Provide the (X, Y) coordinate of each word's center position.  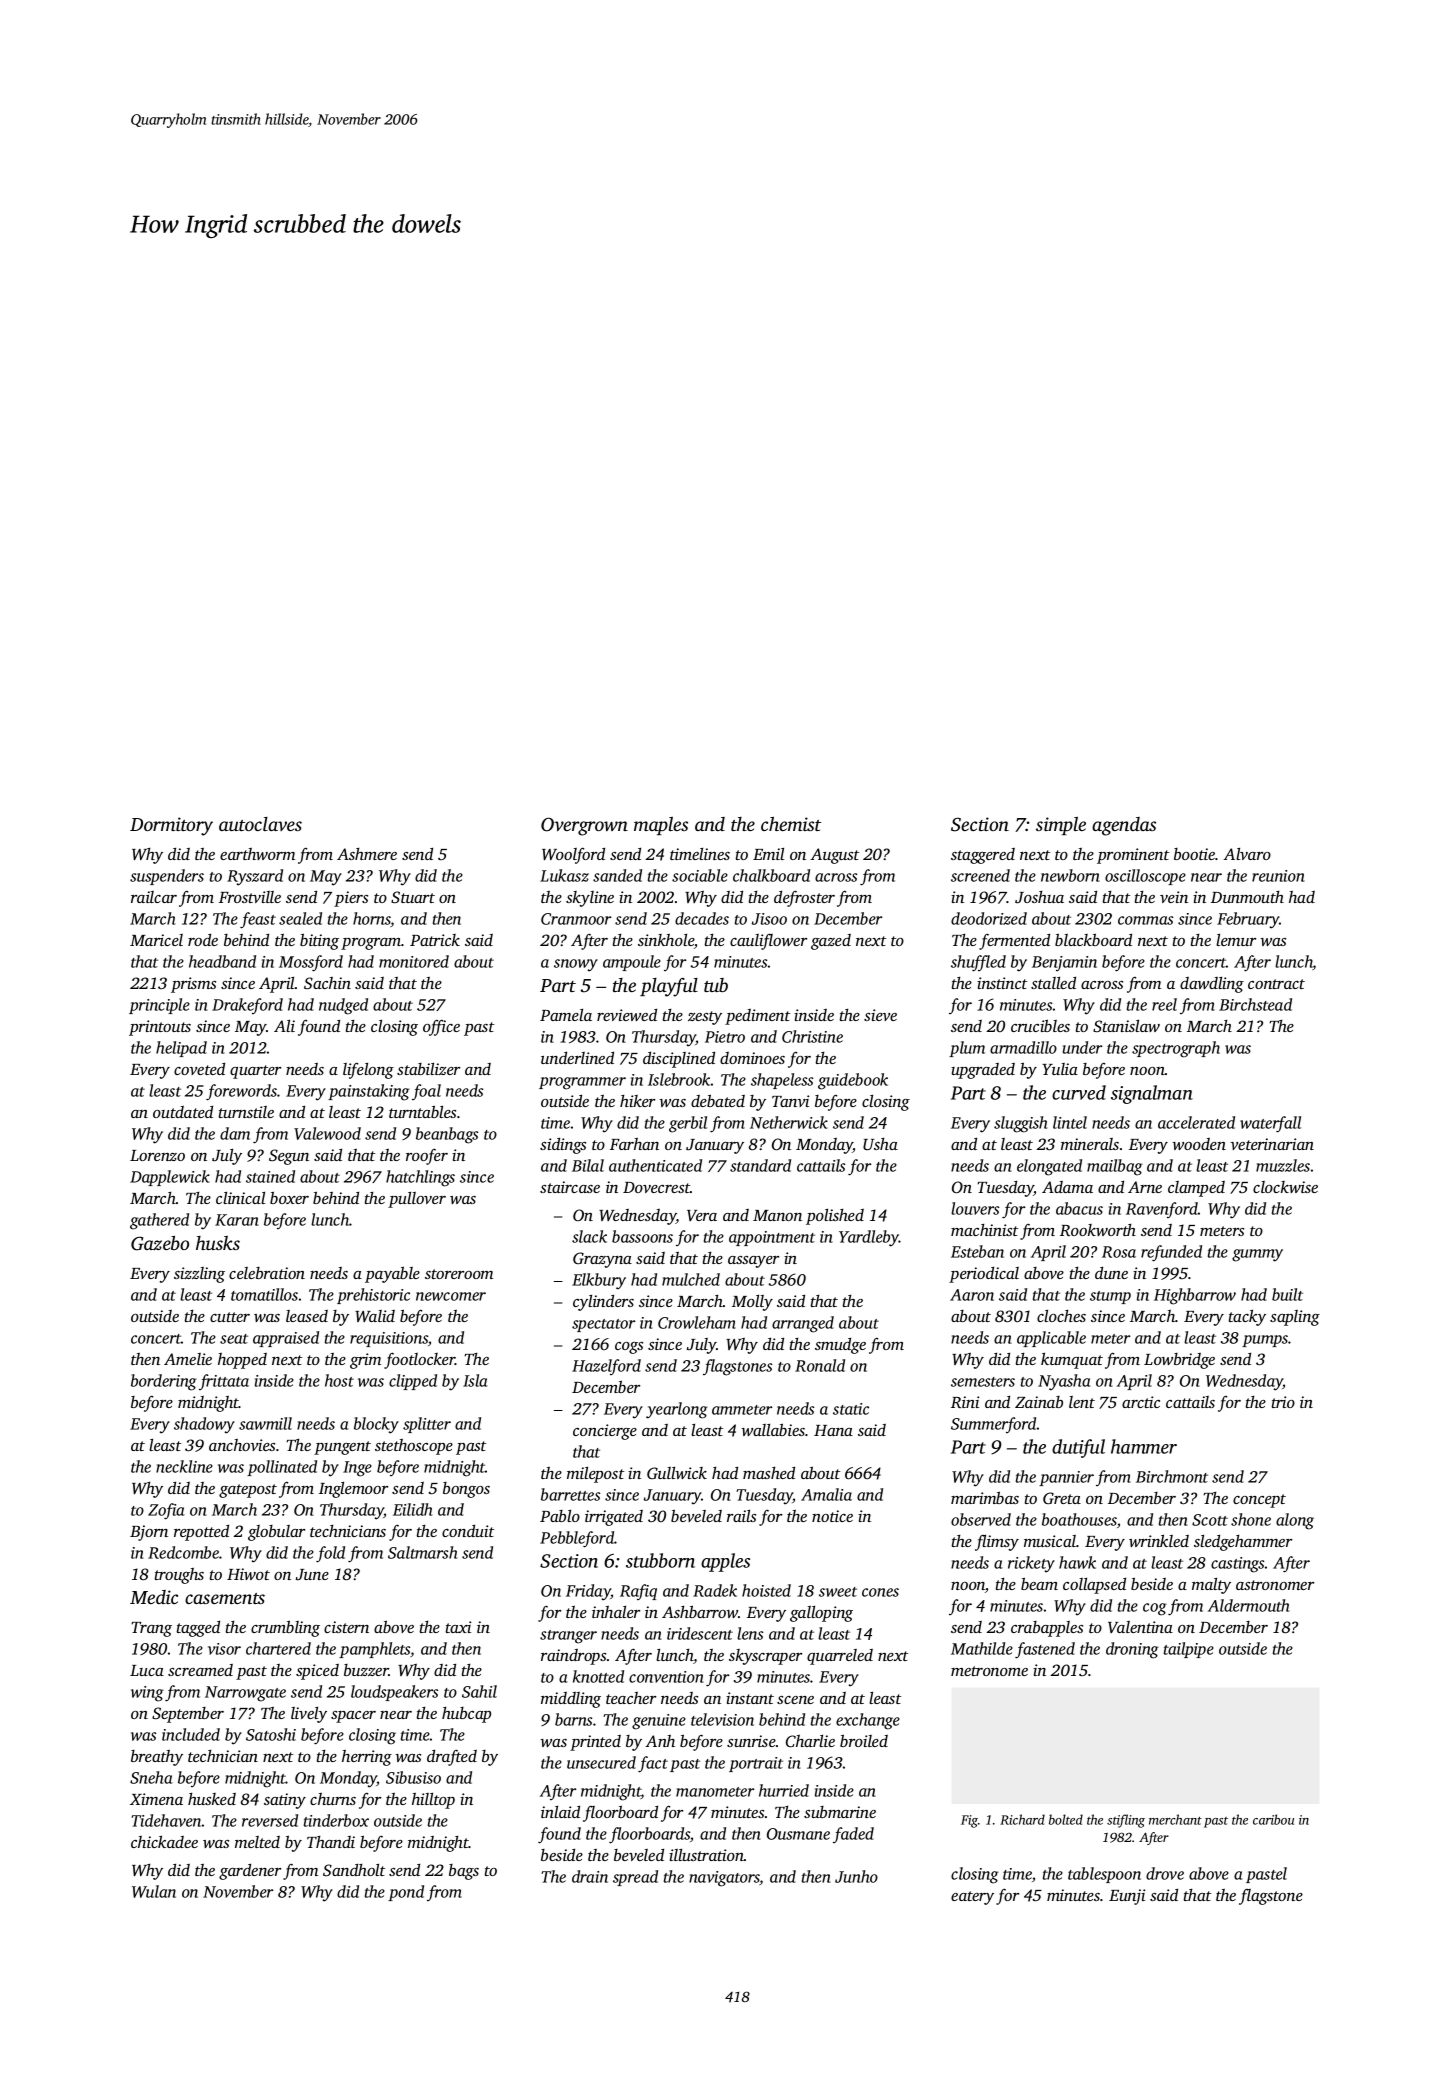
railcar (154, 897)
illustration (706, 1855)
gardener (250, 1872)
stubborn (660, 1560)
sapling (1295, 1318)
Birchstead (1255, 1004)
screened (980, 875)
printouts (160, 1028)
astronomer (1275, 1585)
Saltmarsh (423, 1552)
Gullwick (677, 1473)
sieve (880, 1015)
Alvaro (1247, 854)
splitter (427, 1425)
